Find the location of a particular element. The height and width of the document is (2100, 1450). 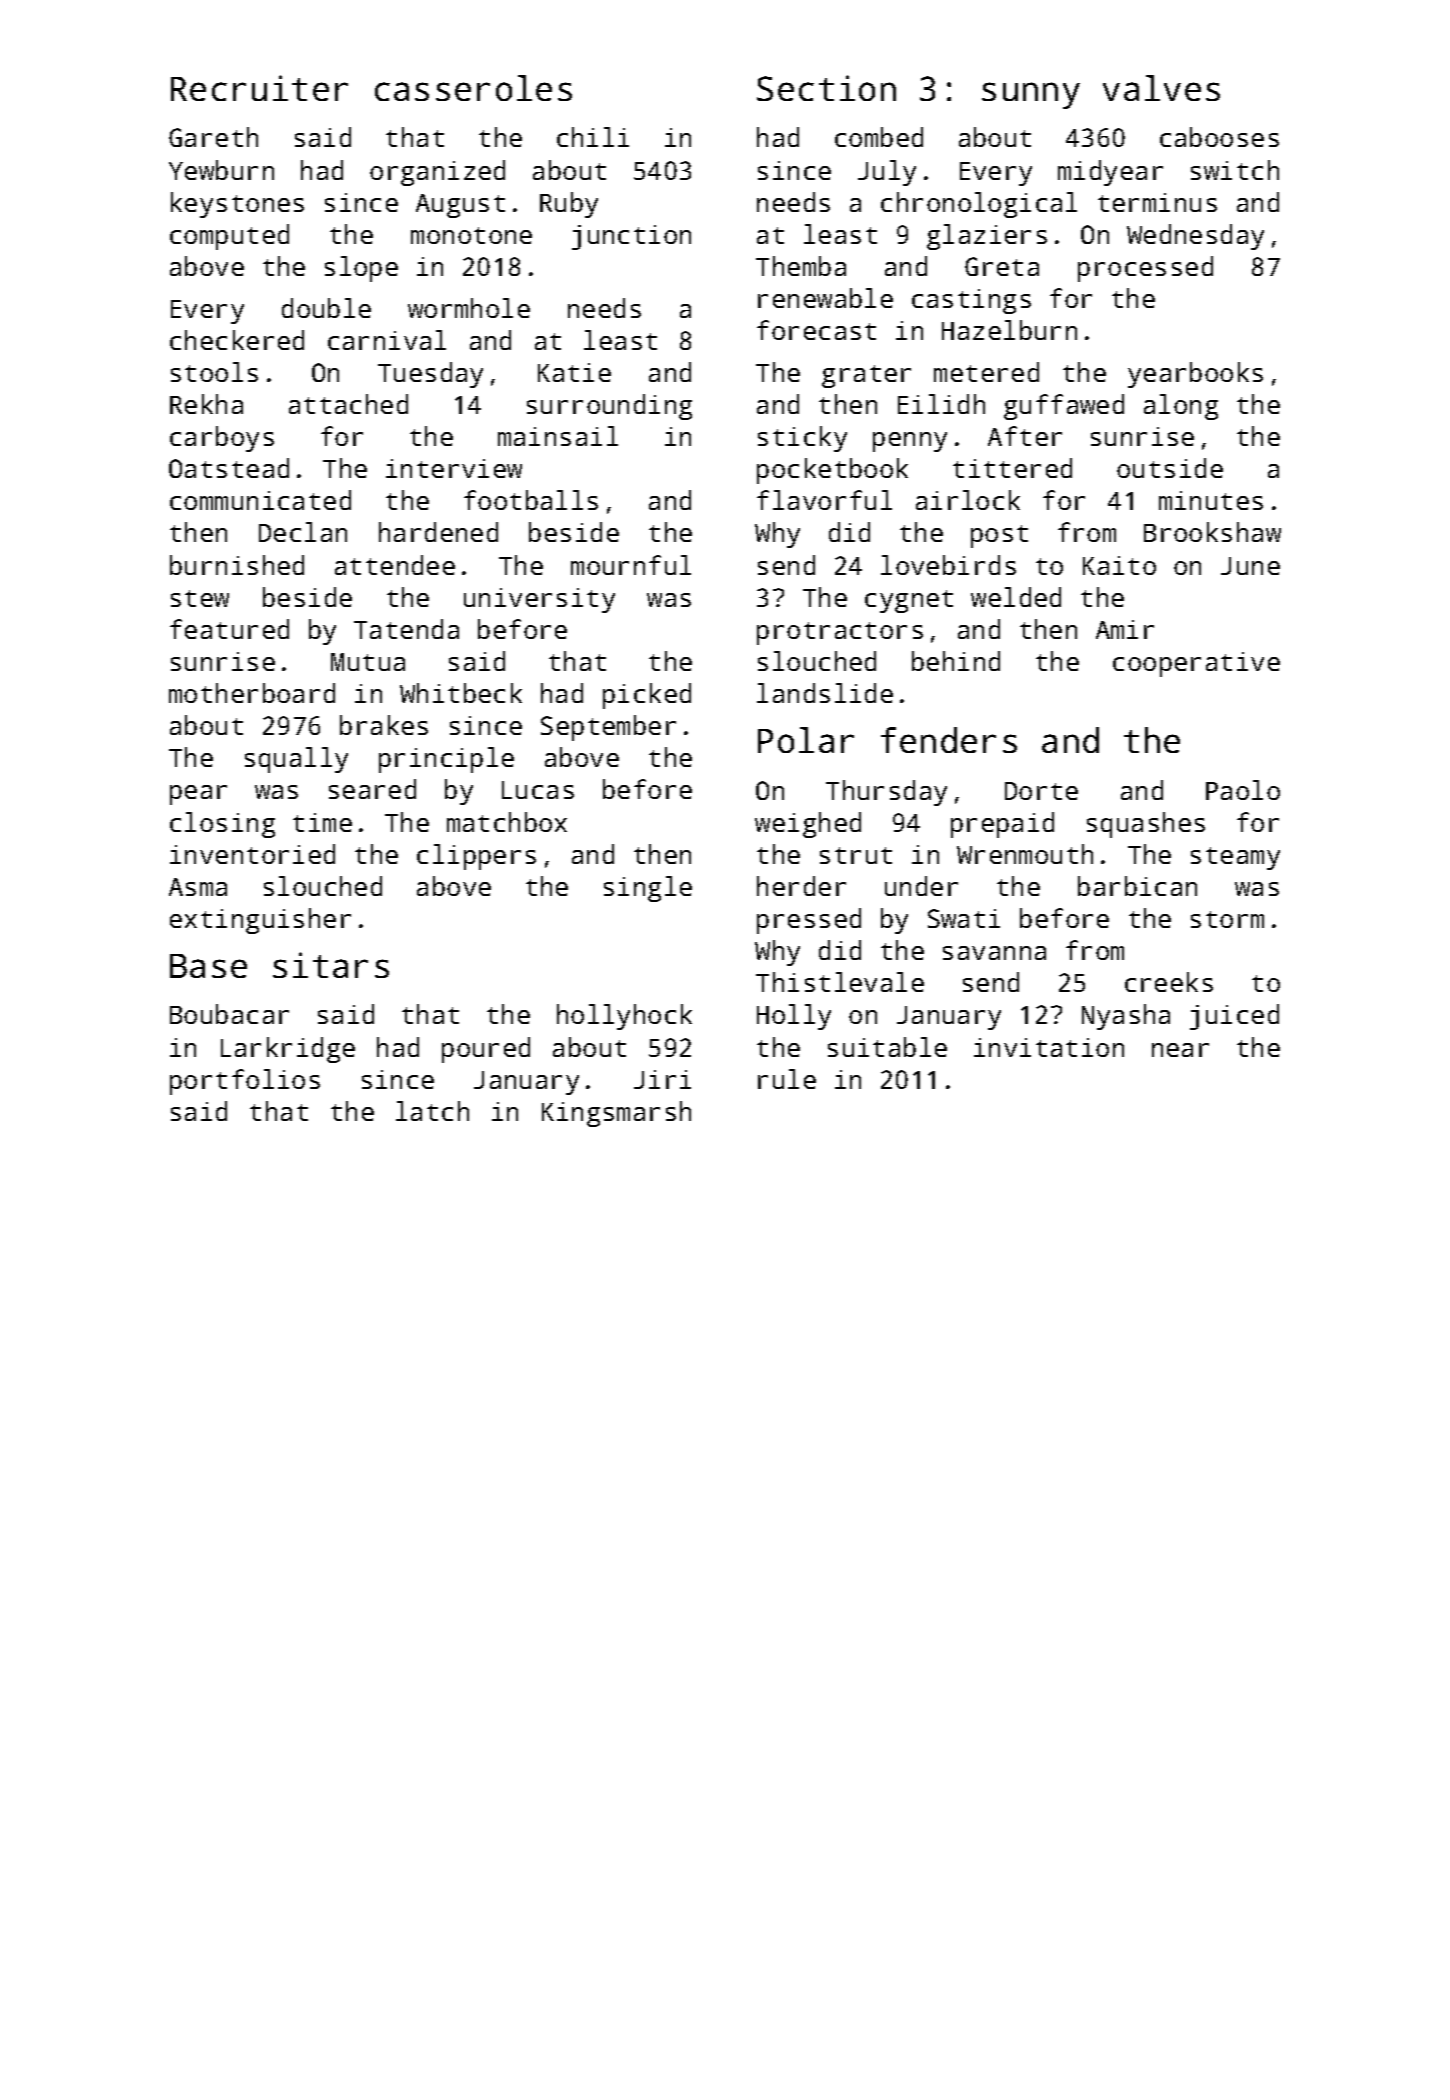

Whitbeck is located at coordinates (461, 693).
